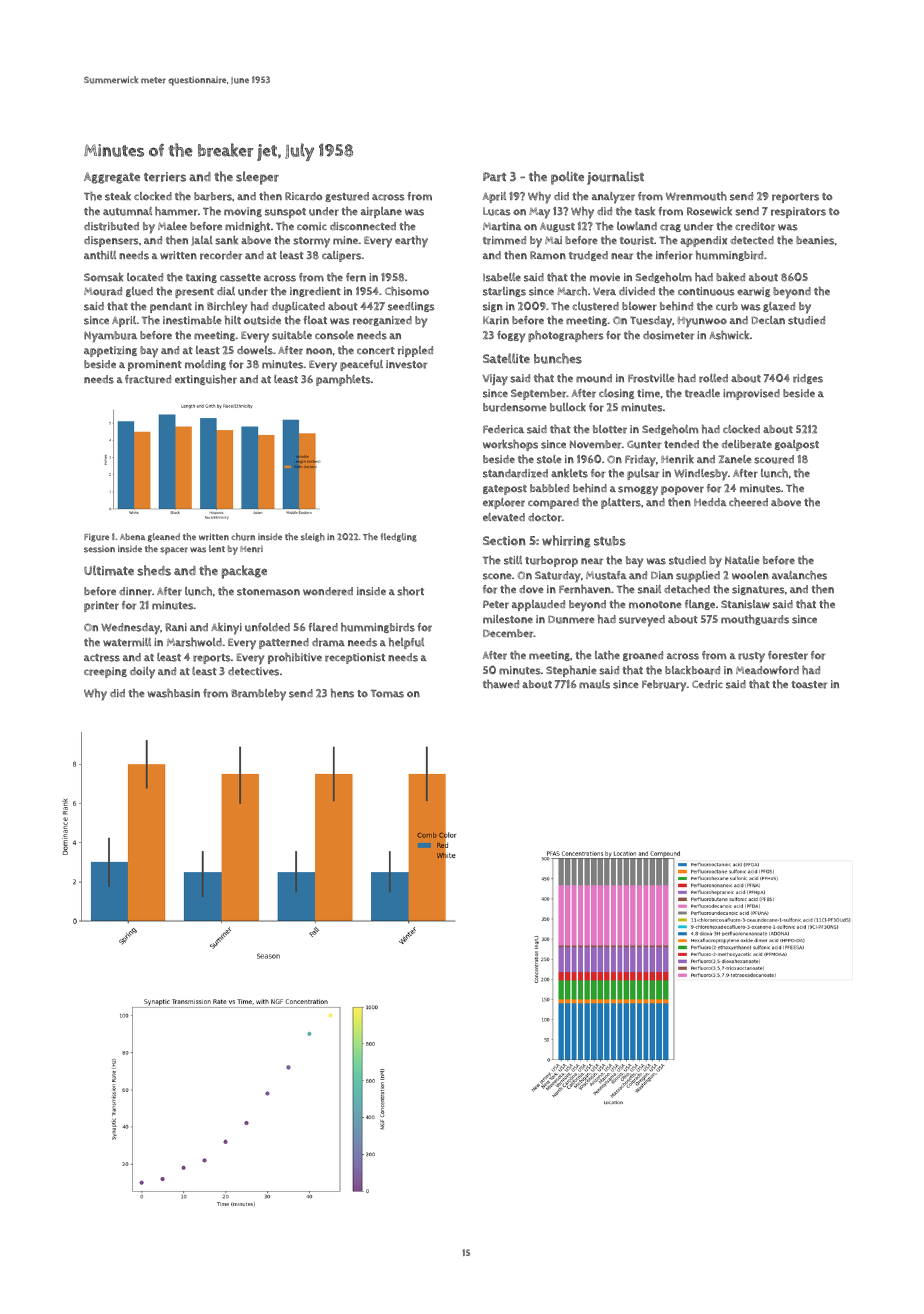  What do you see at coordinates (670, 228) in the screenshot?
I see `crag` at bounding box center [670, 228].
